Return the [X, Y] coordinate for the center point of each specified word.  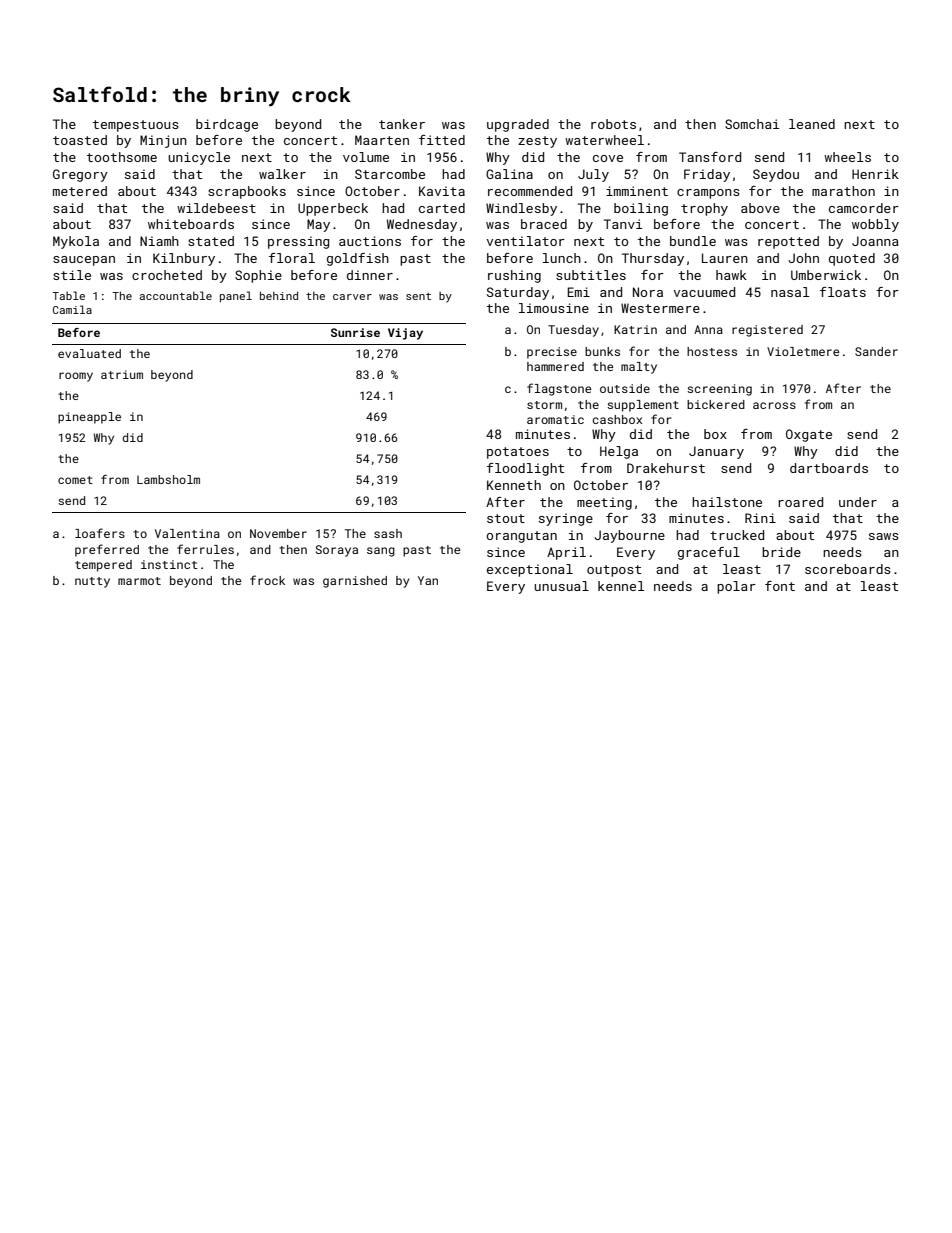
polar [736, 587]
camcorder [864, 208]
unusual [561, 586]
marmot [139, 581]
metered [80, 191]
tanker [402, 124]
